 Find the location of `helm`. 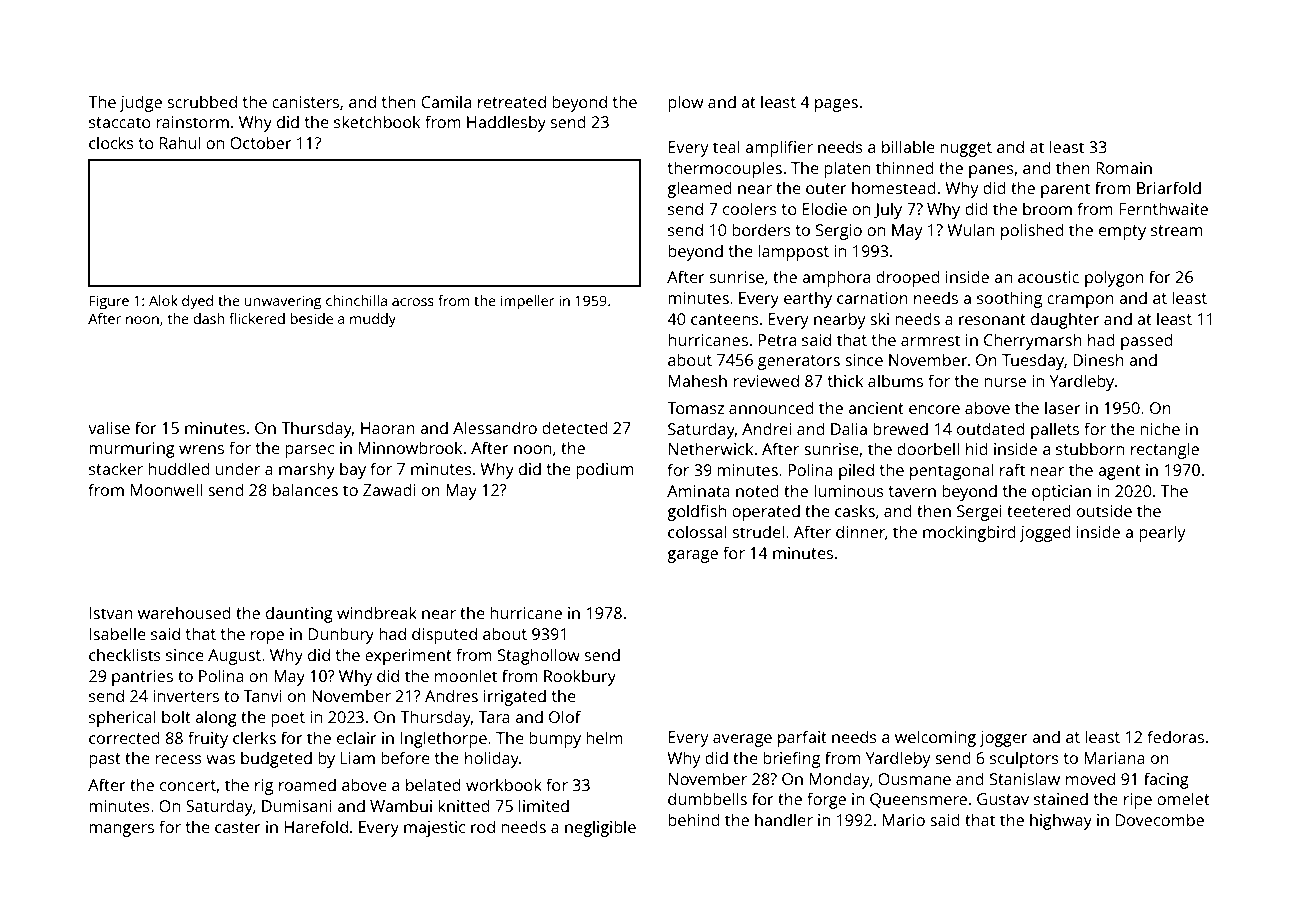

helm is located at coordinates (604, 737).
